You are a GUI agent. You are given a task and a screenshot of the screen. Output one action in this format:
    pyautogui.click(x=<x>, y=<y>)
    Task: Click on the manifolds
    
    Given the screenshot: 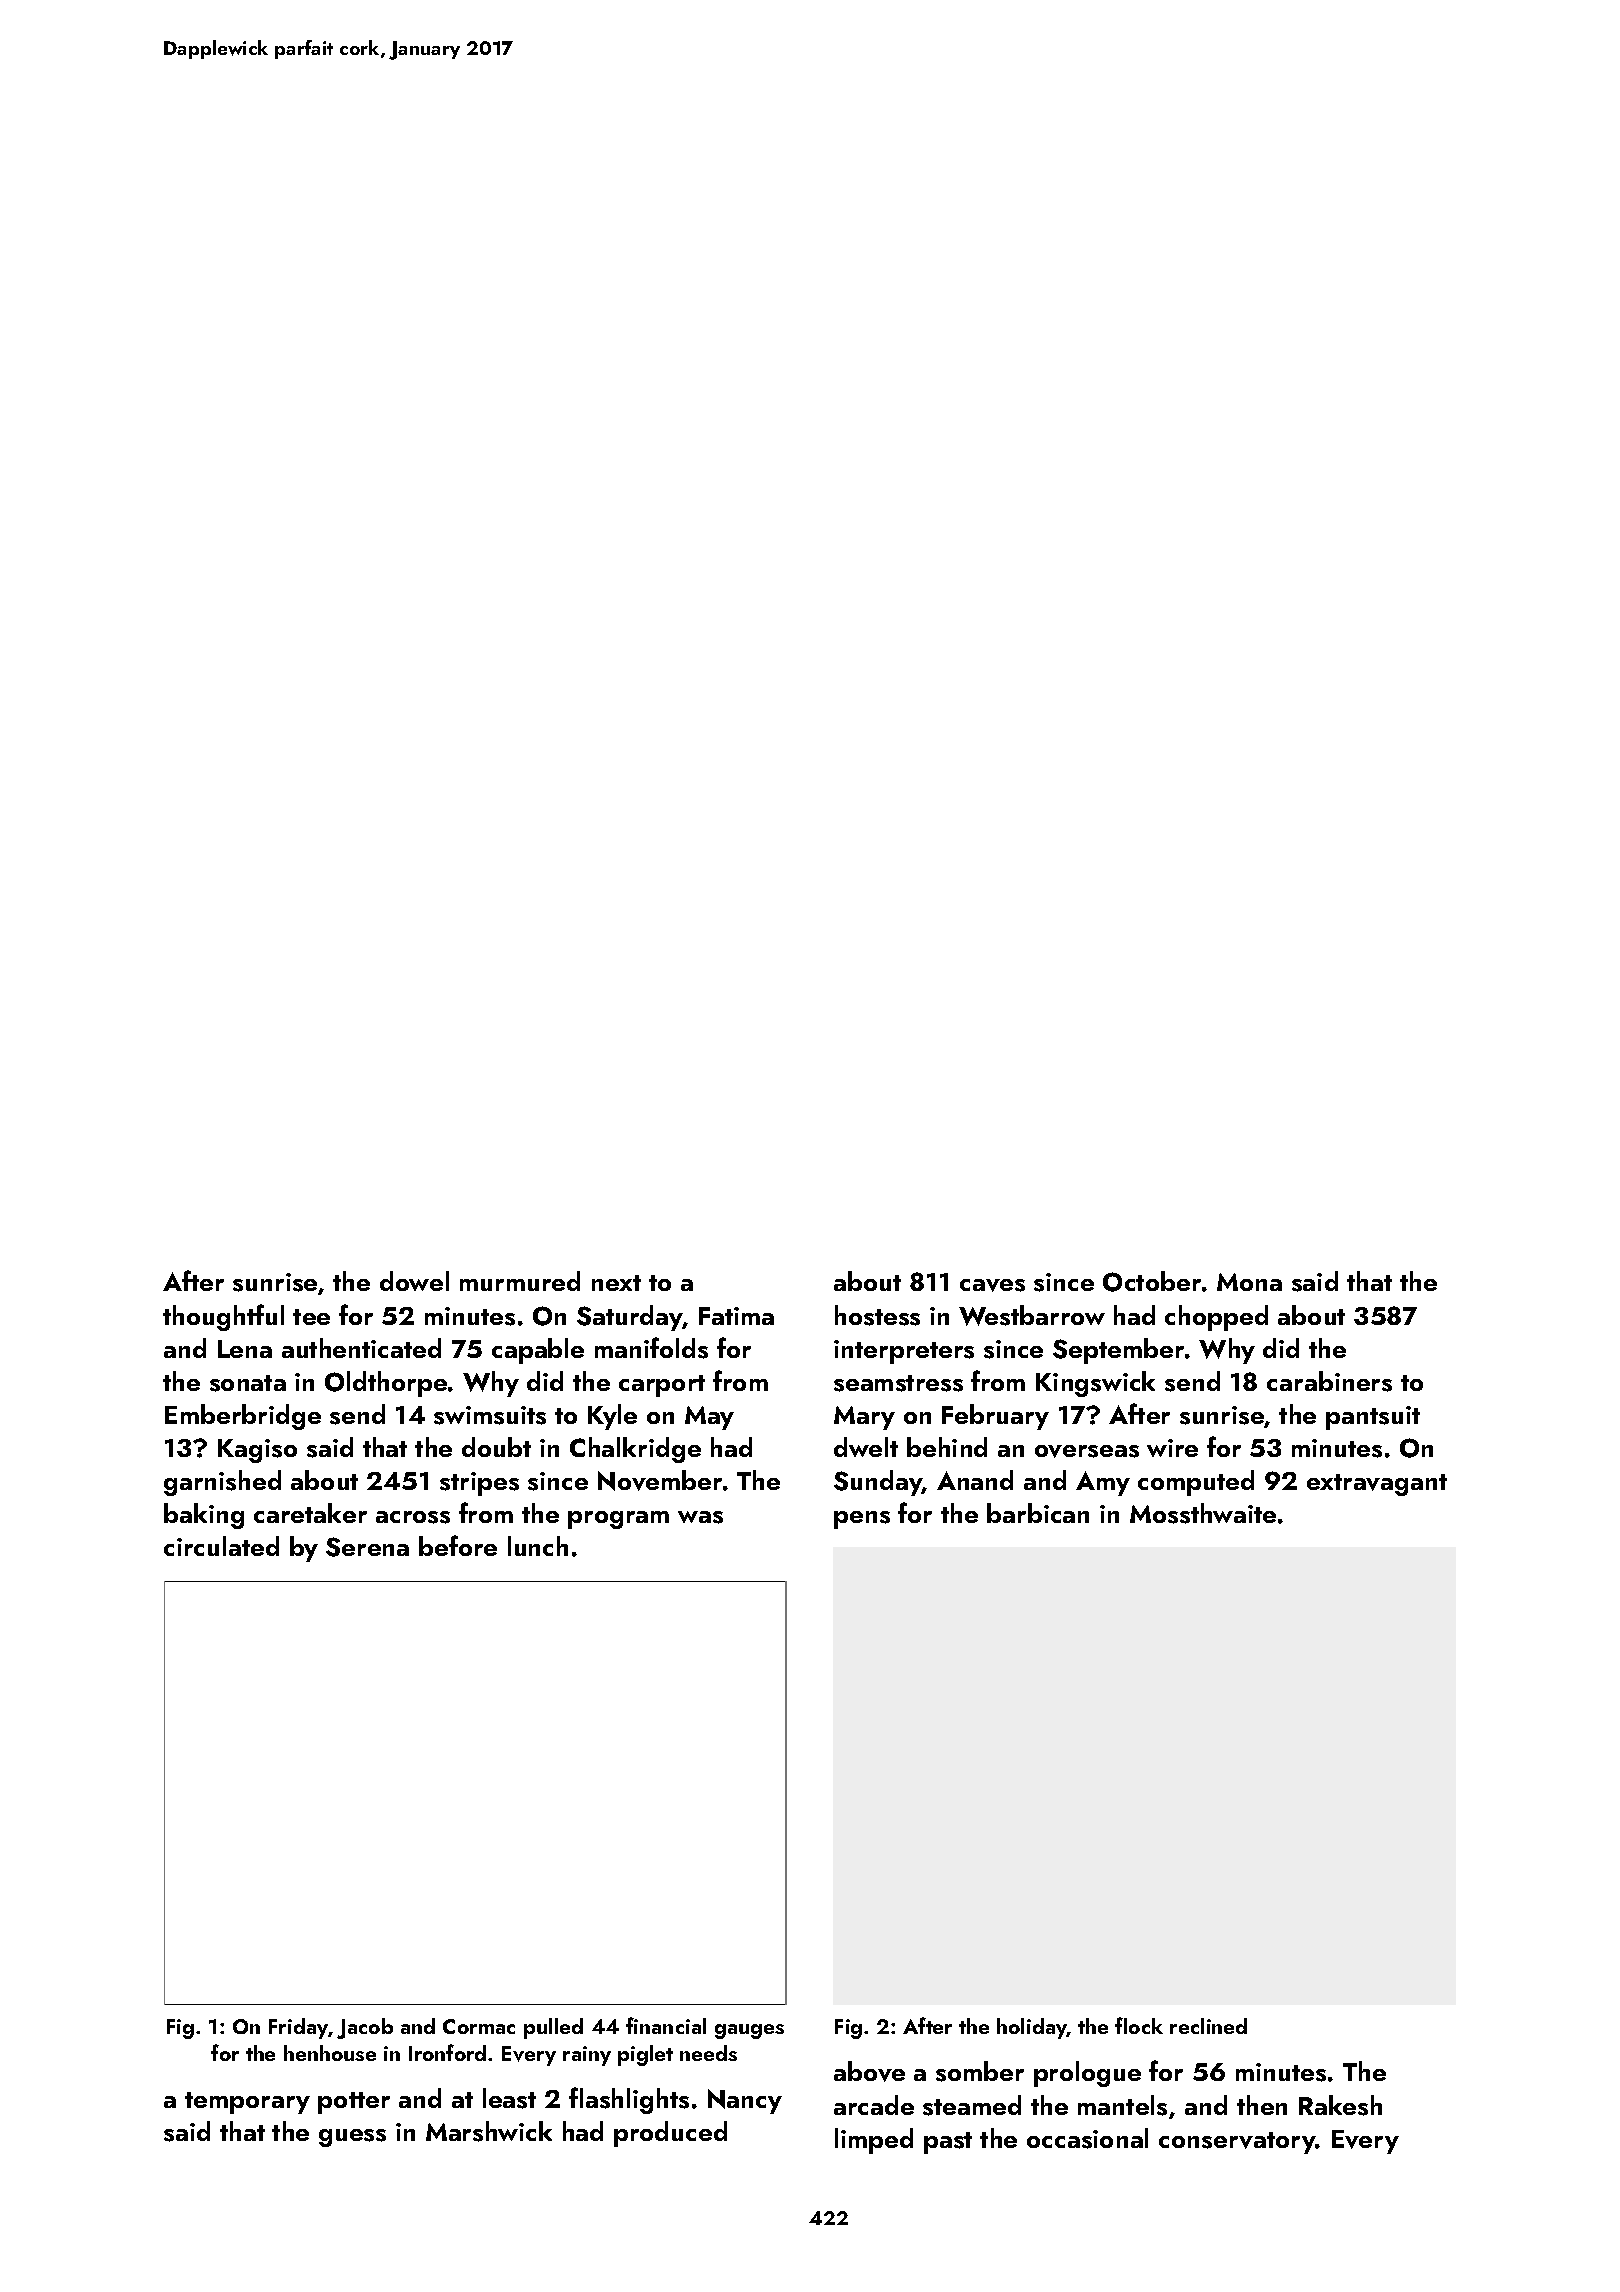 What is the action you would take?
    pyautogui.click(x=651, y=1348)
